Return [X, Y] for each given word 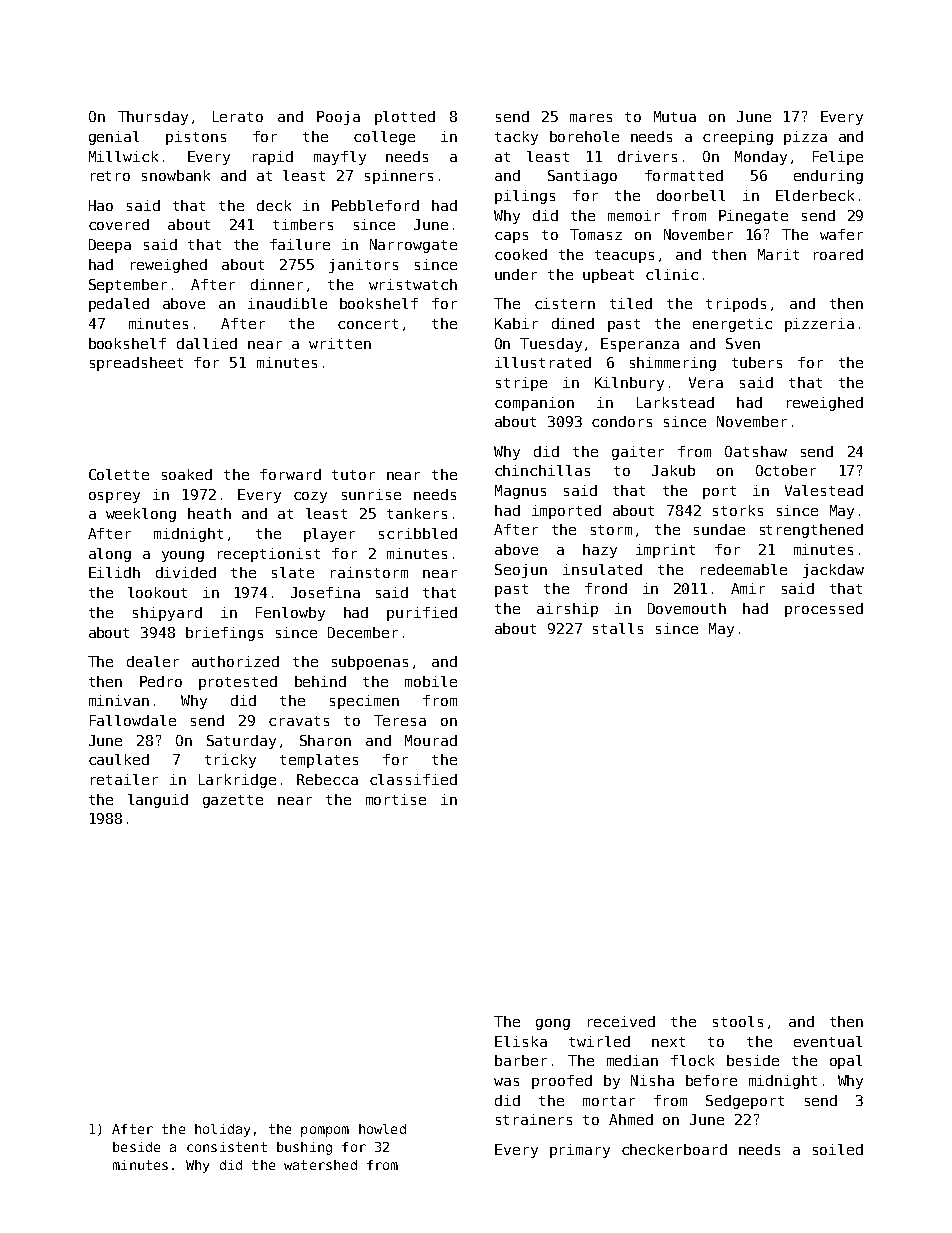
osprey [114, 497]
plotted [405, 118]
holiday [222, 1130]
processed [824, 610]
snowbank [176, 175]
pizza [805, 138]
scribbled [418, 533]
